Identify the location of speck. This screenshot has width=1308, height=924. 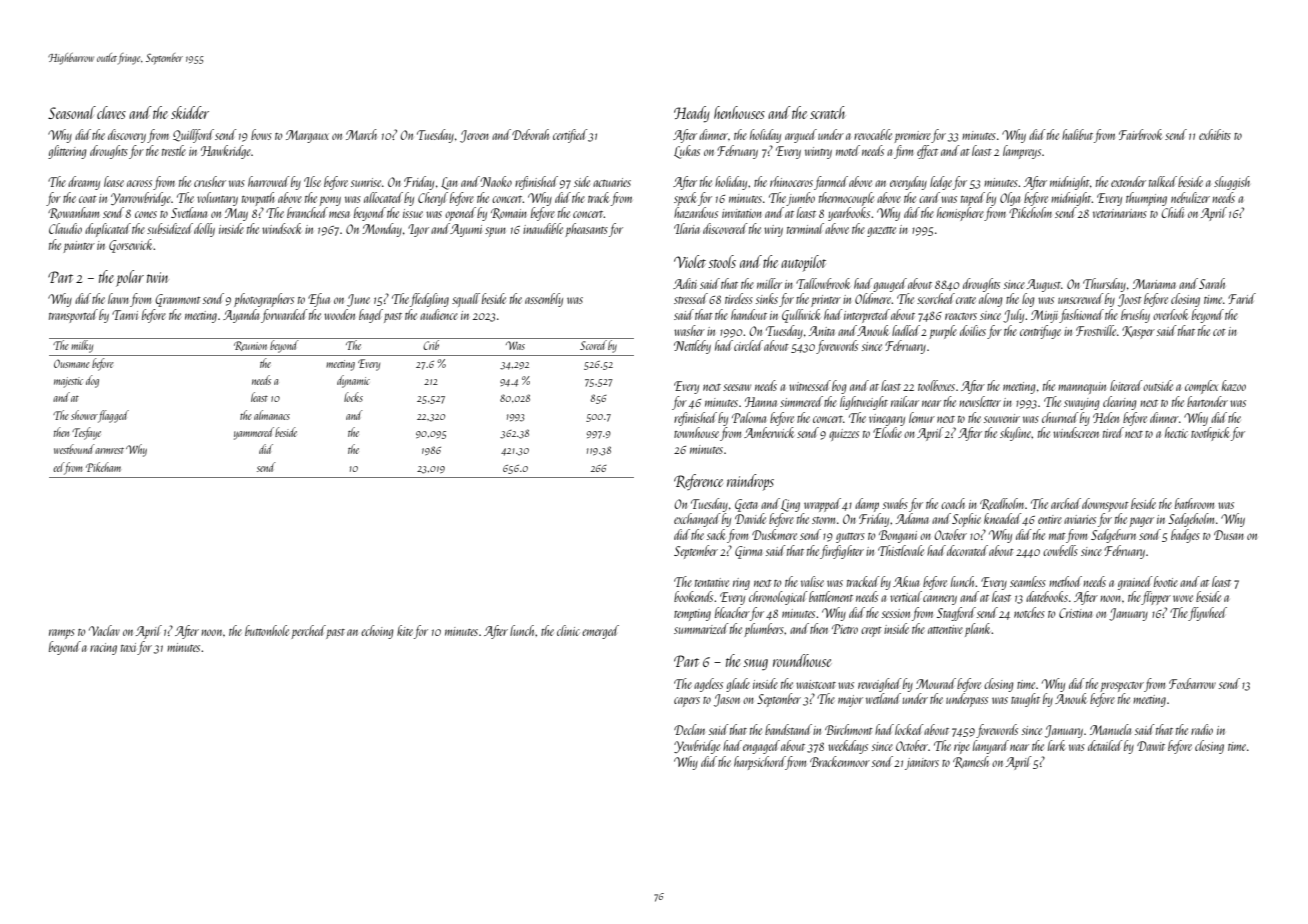
(685, 199).
